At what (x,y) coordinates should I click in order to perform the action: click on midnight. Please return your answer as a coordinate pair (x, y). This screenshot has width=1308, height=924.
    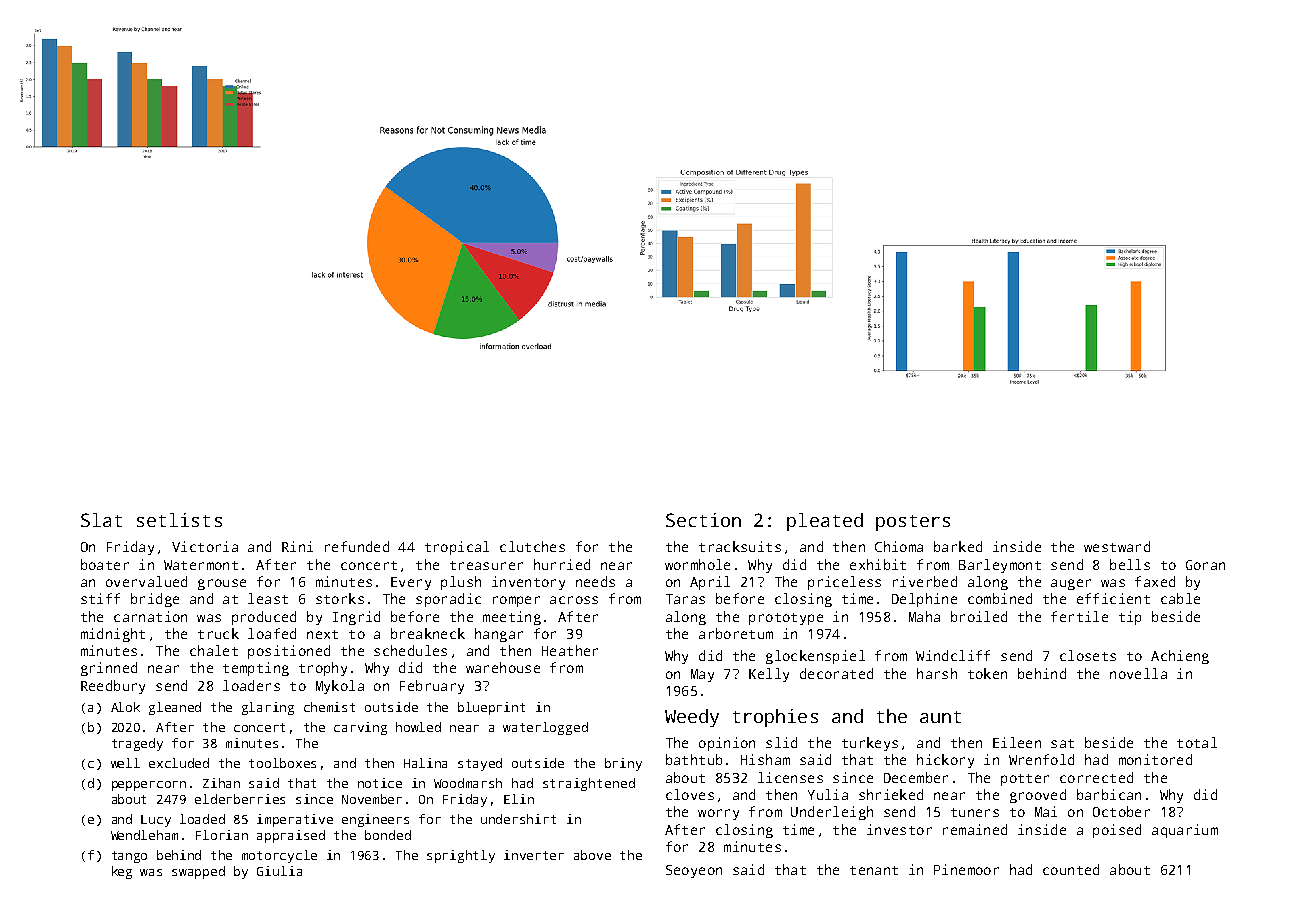
    Looking at the image, I should click on (113, 635).
